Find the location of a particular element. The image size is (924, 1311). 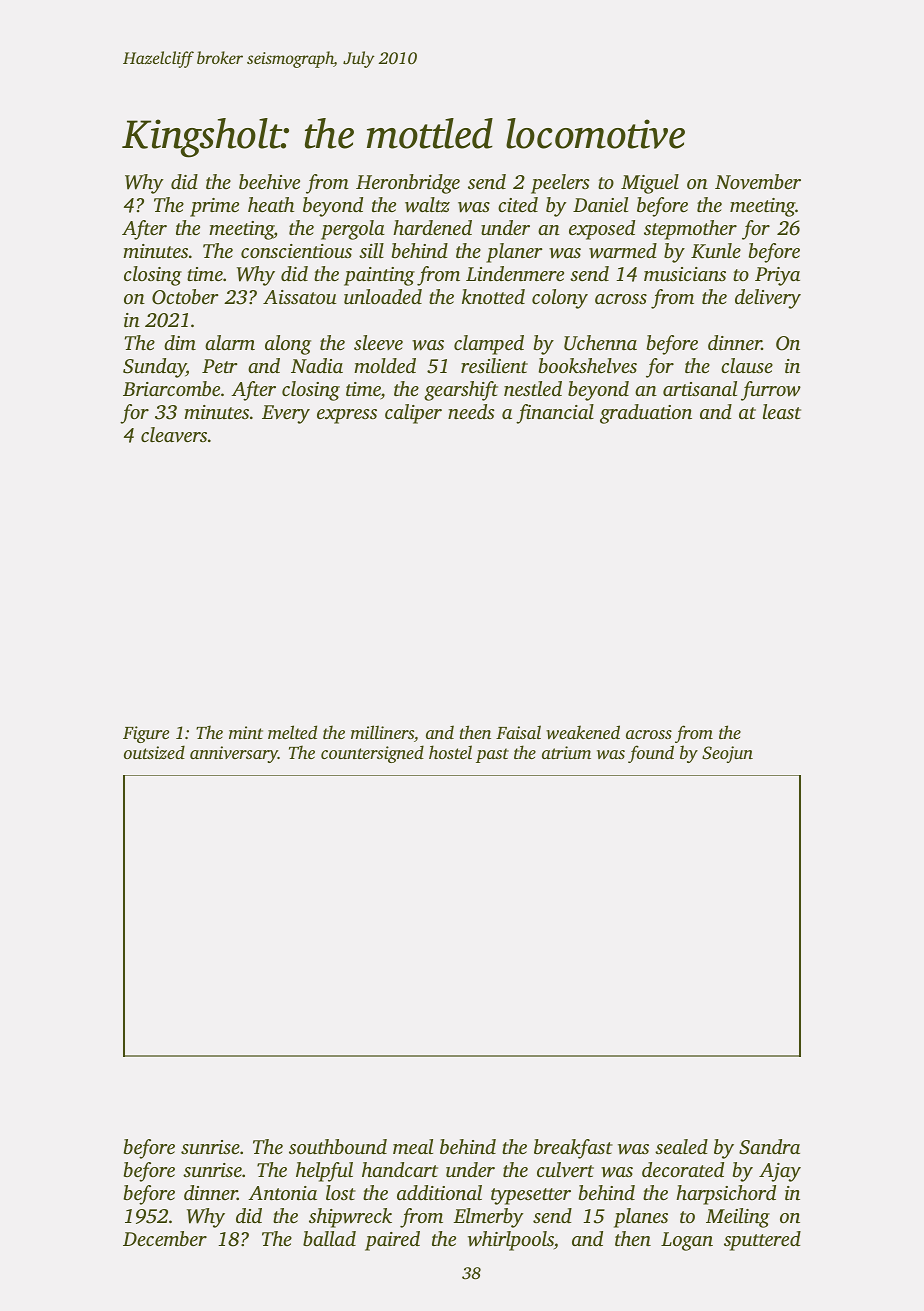

Logan is located at coordinates (687, 1241).
